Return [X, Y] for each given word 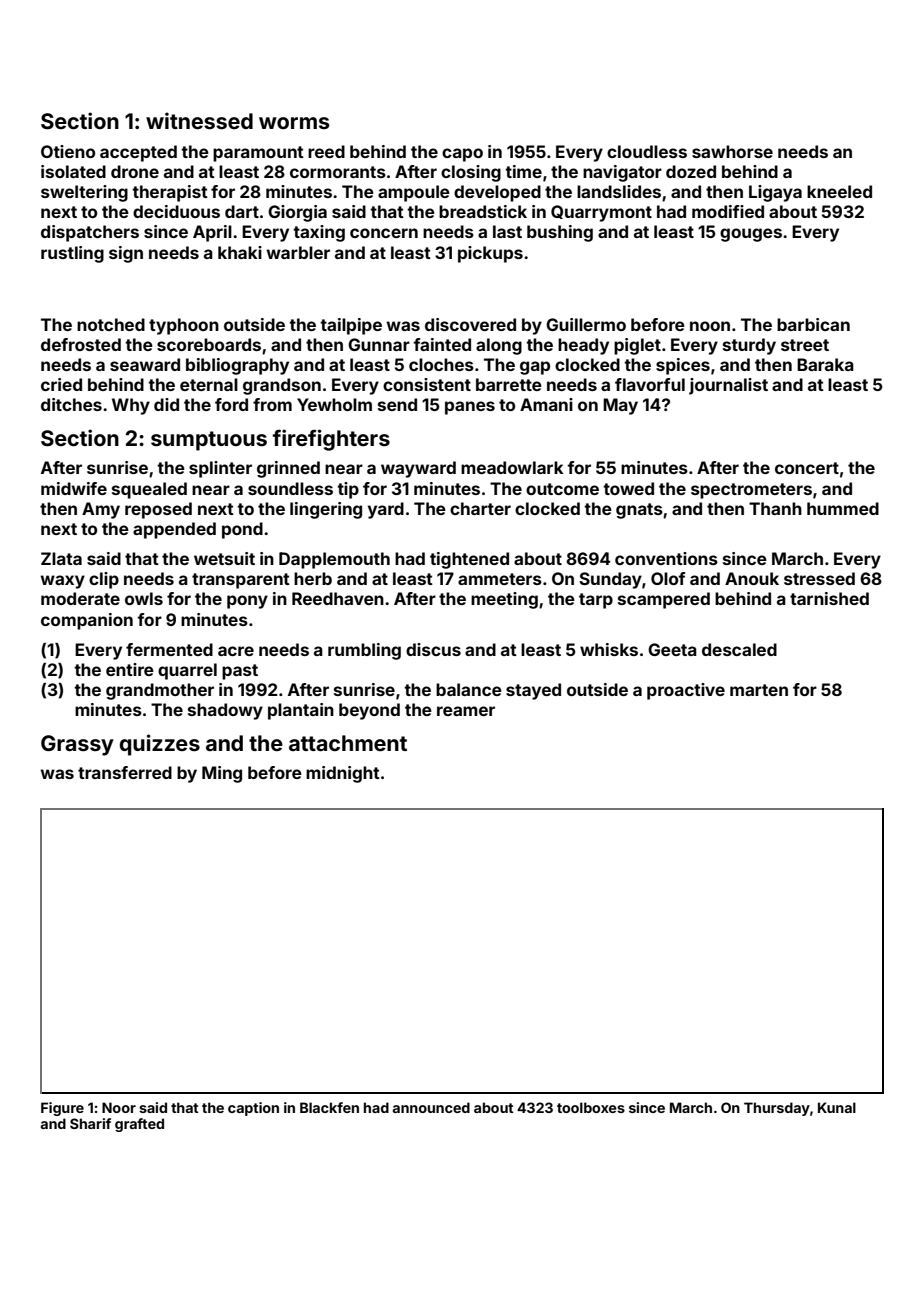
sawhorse [732, 151]
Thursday [777, 1109]
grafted [139, 1125]
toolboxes [591, 1107]
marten [759, 690]
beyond [369, 711]
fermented [169, 649]
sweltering [84, 193]
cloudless [647, 151]
